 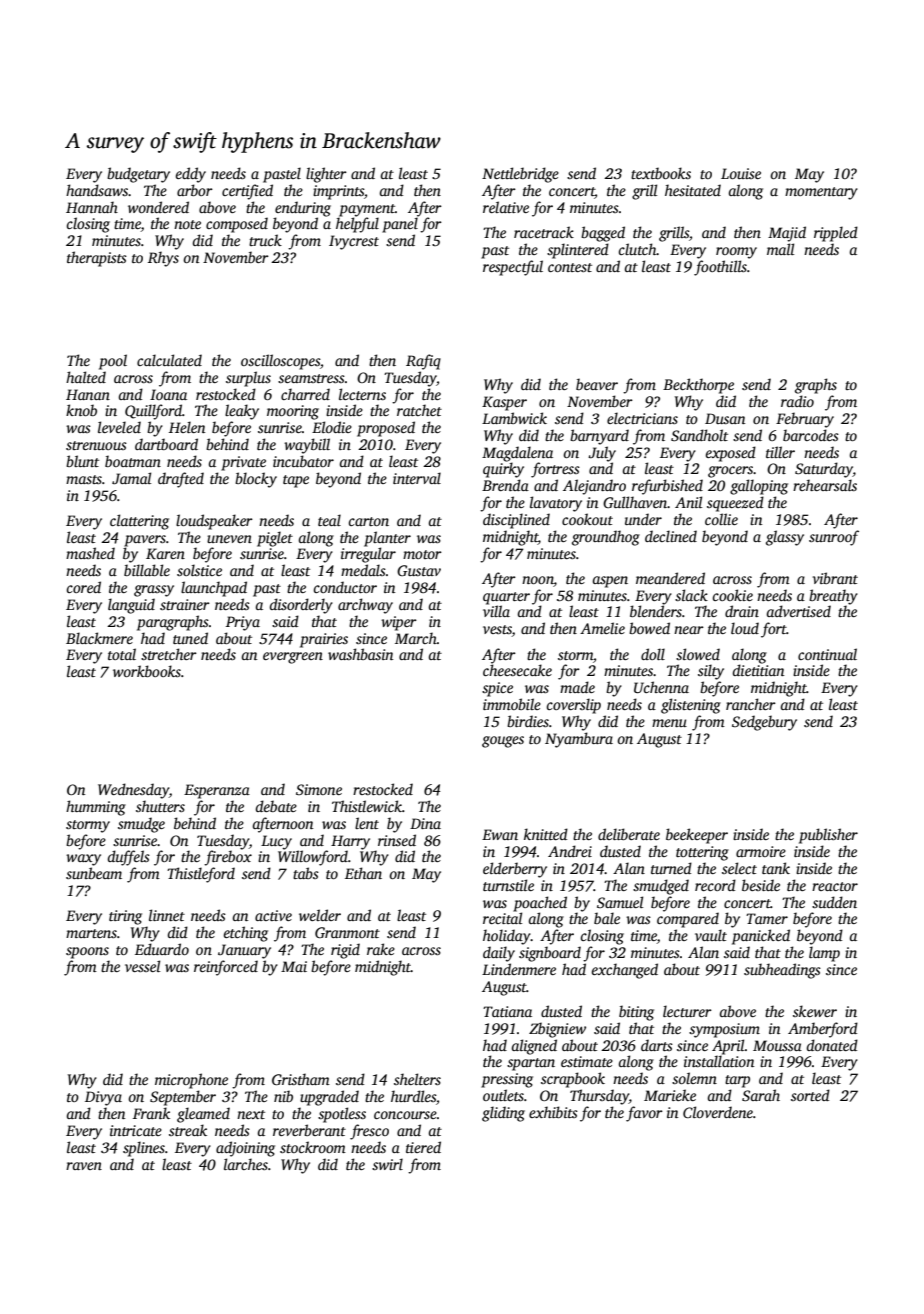 What do you see at coordinates (417, 1079) in the image?
I see `shelters` at bounding box center [417, 1079].
